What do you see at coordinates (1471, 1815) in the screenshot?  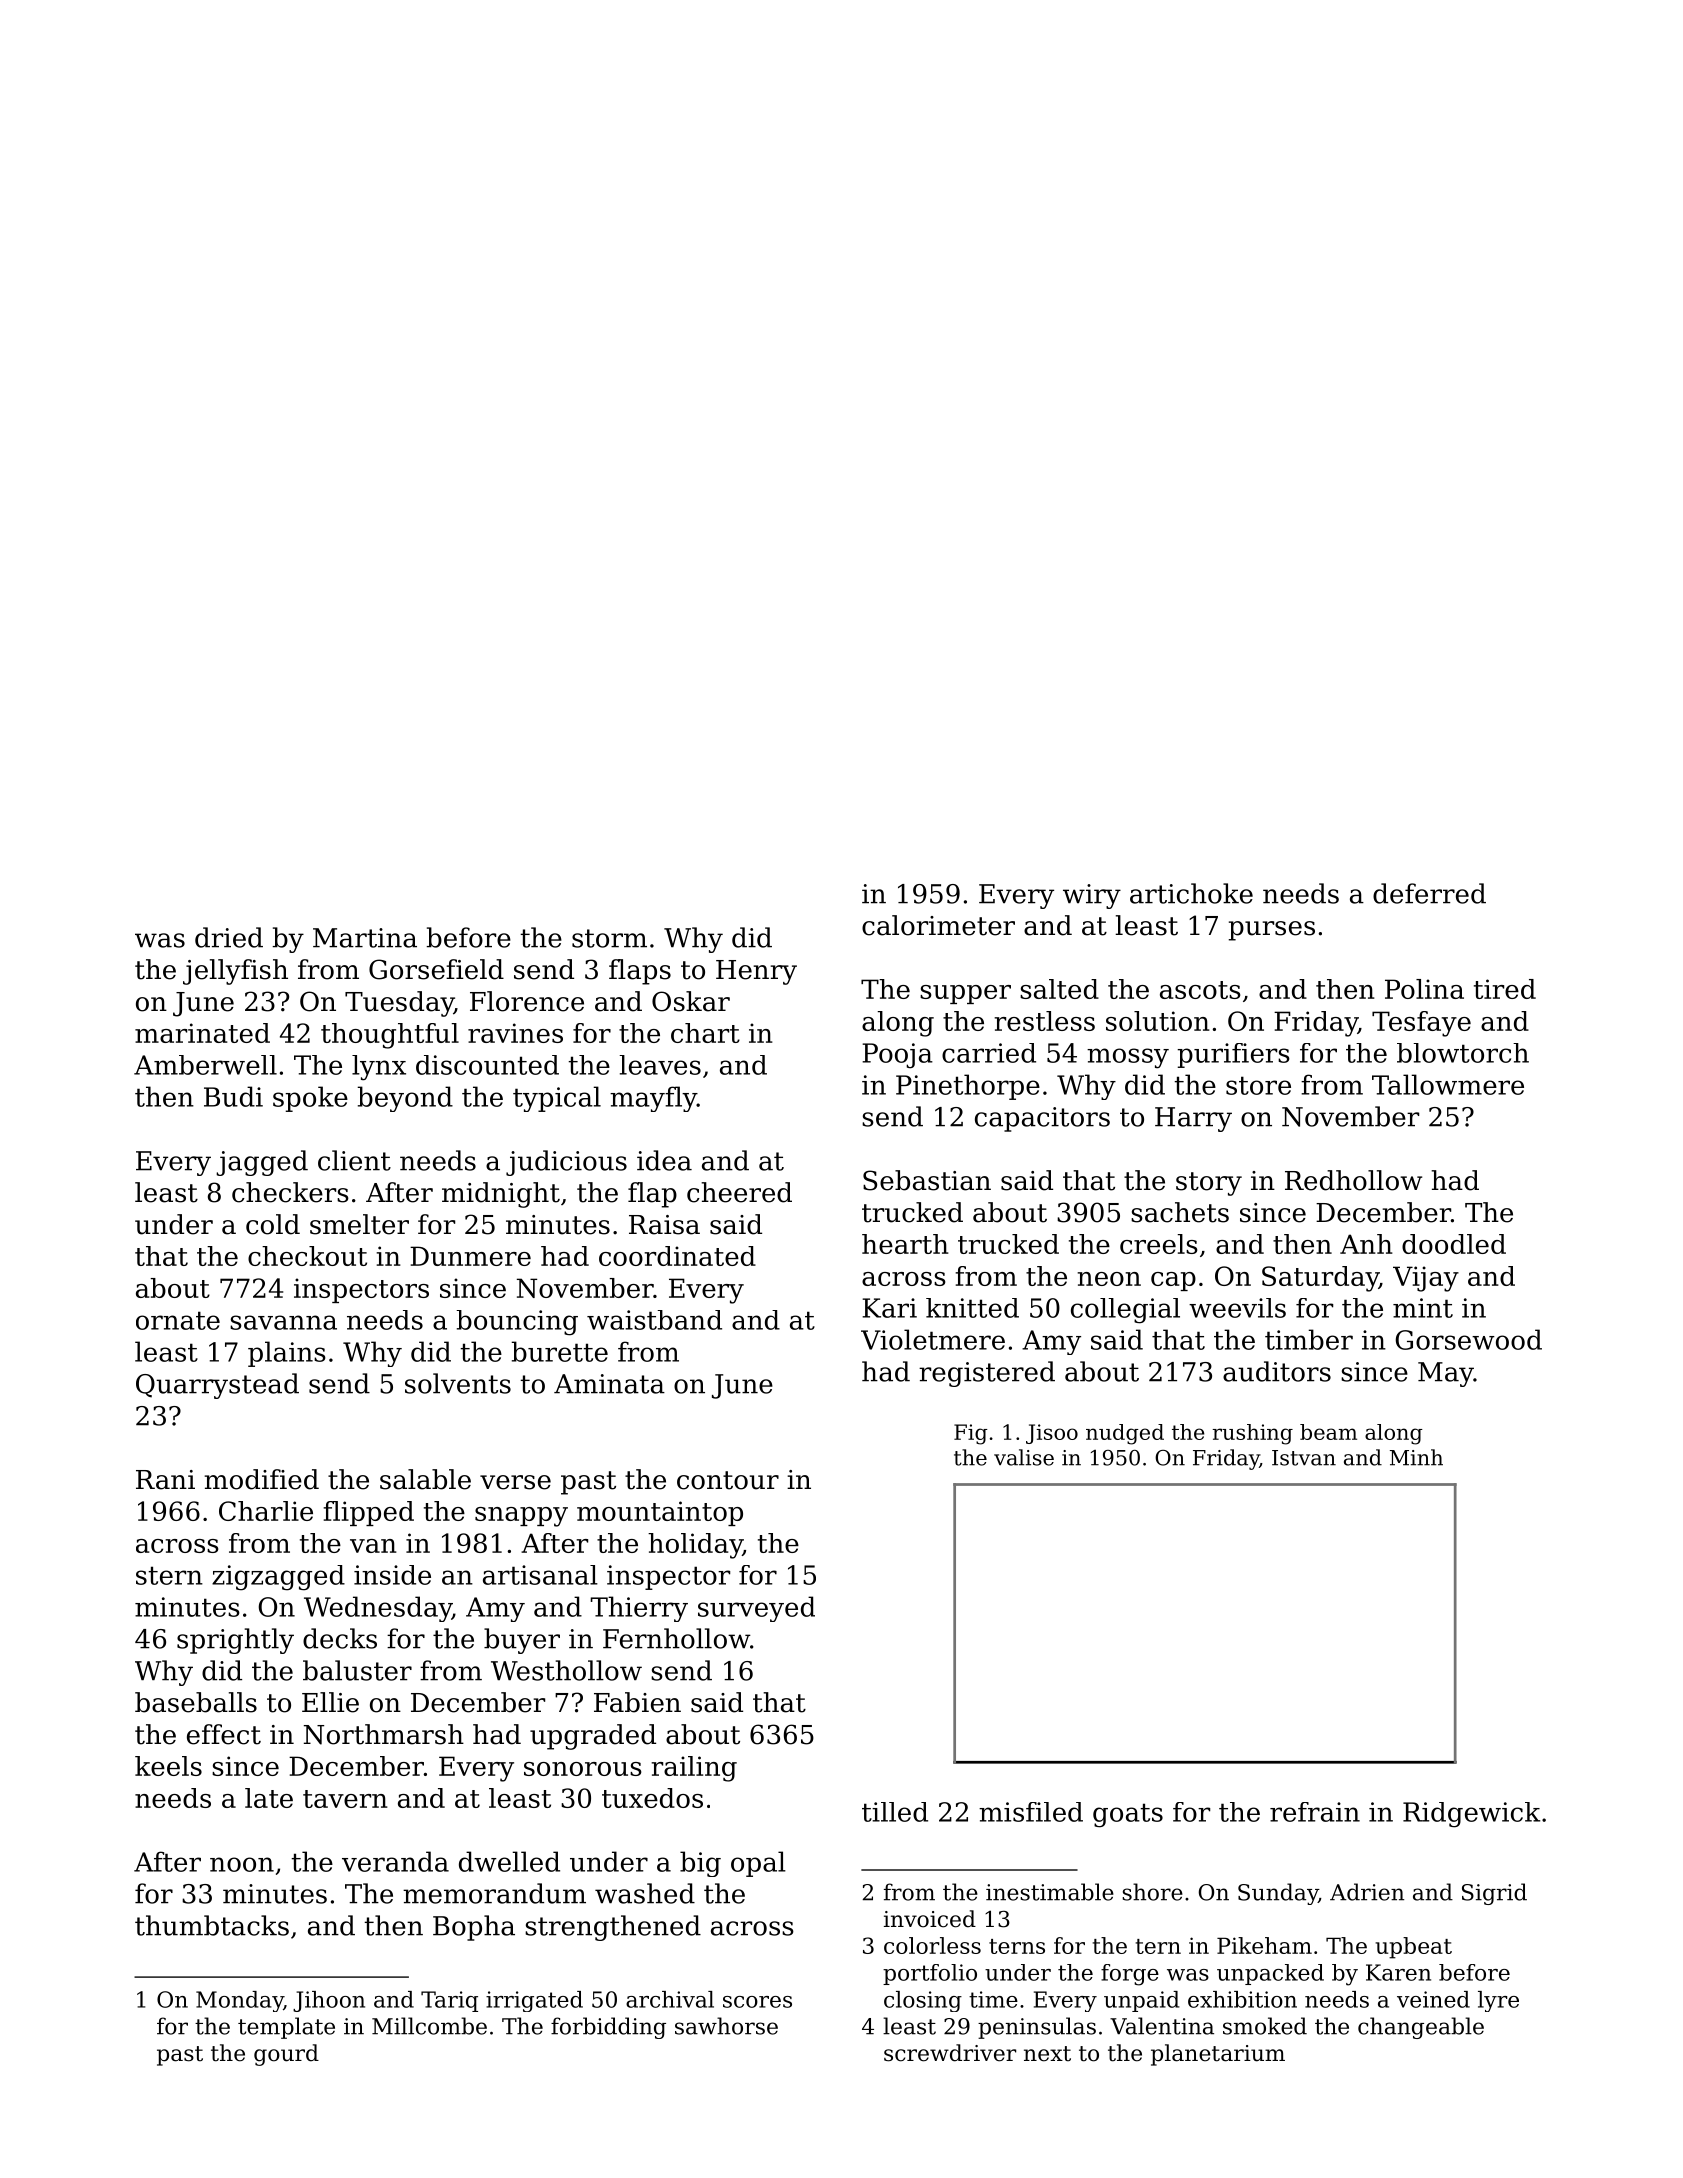 I see `Ridgewick` at bounding box center [1471, 1815].
